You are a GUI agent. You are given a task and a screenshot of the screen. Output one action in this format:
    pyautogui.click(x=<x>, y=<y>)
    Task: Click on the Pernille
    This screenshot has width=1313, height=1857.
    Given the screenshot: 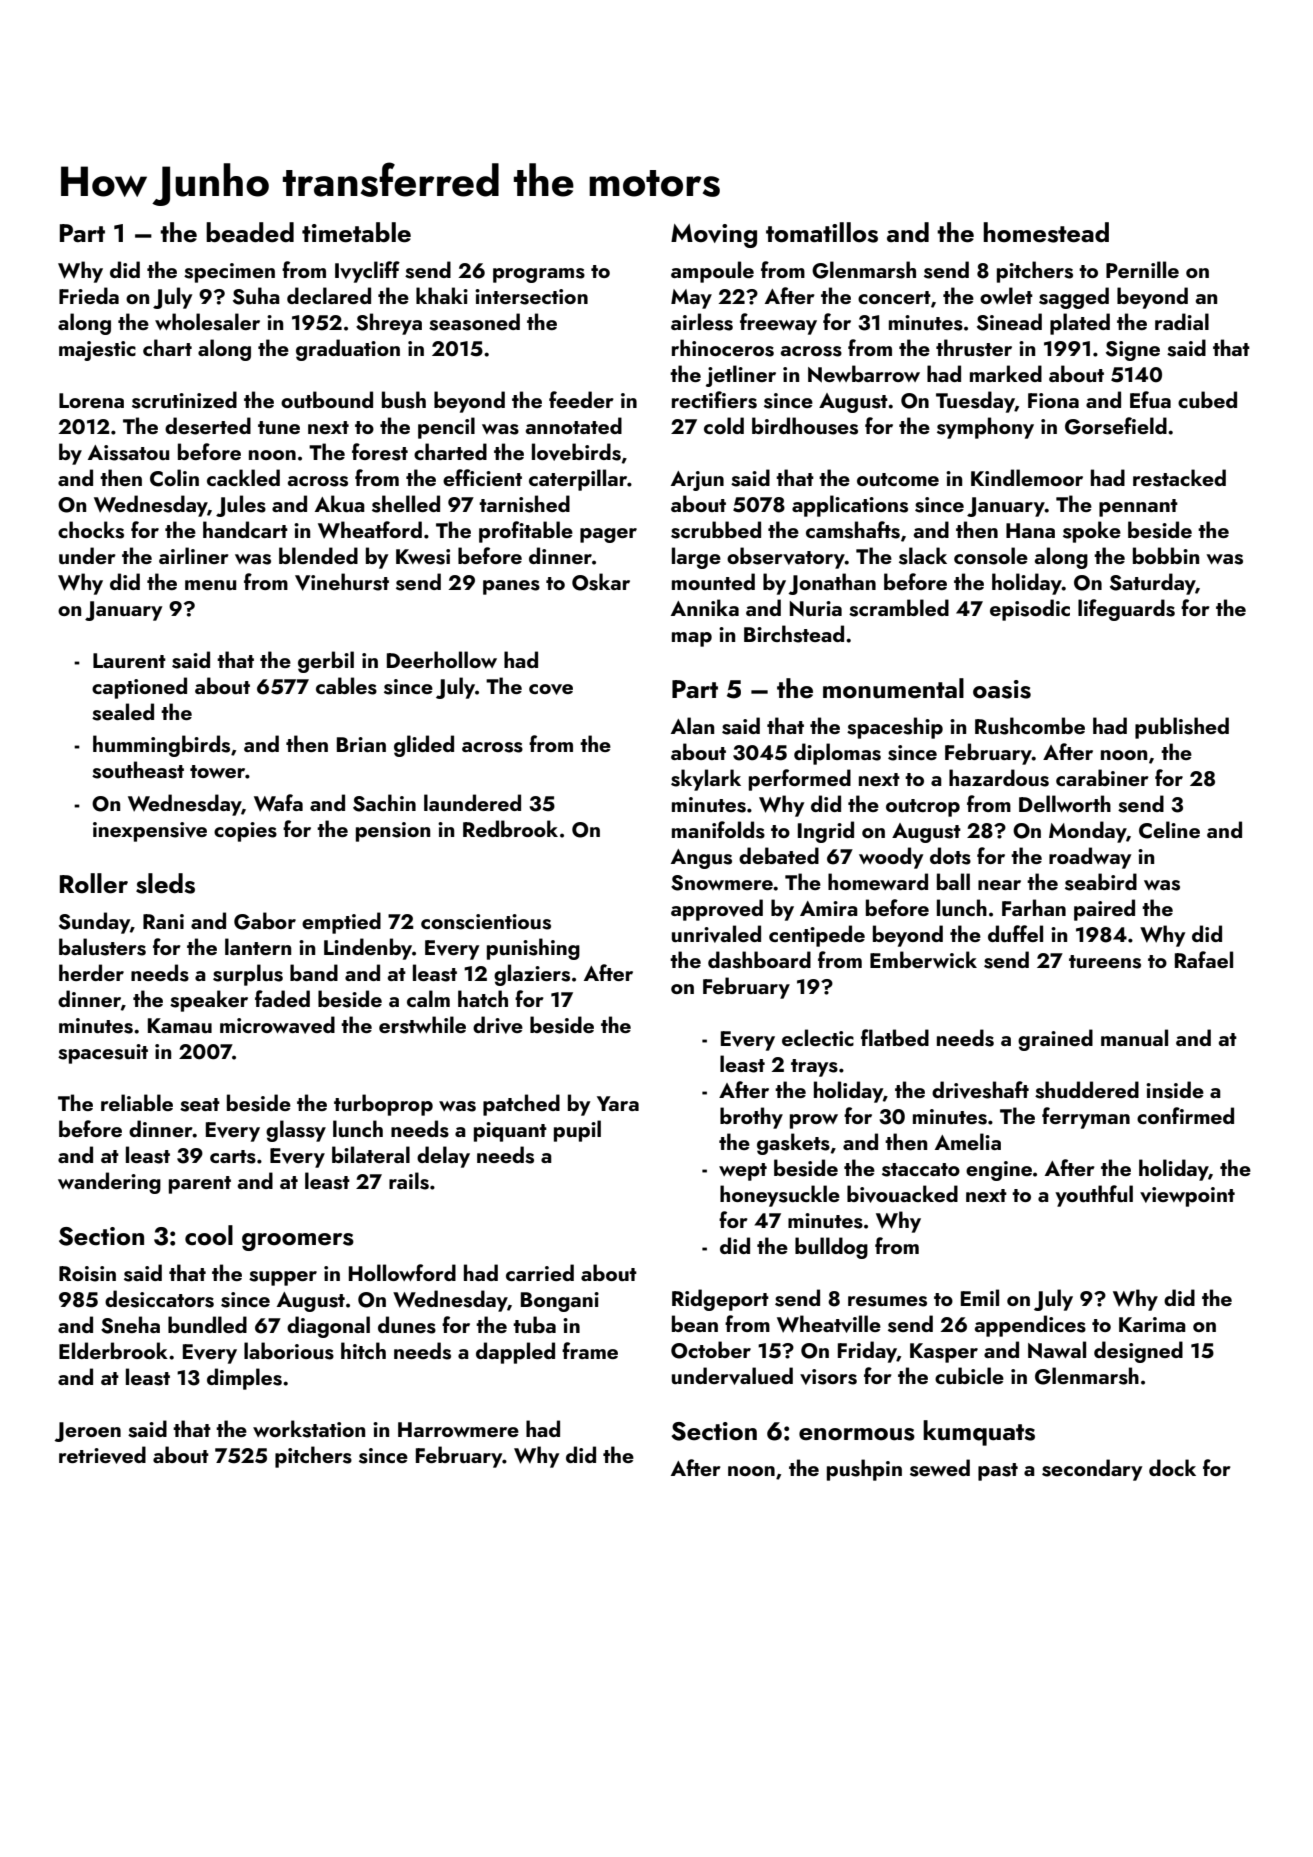 What is the action you would take?
    pyautogui.click(x=1142, y=269)
